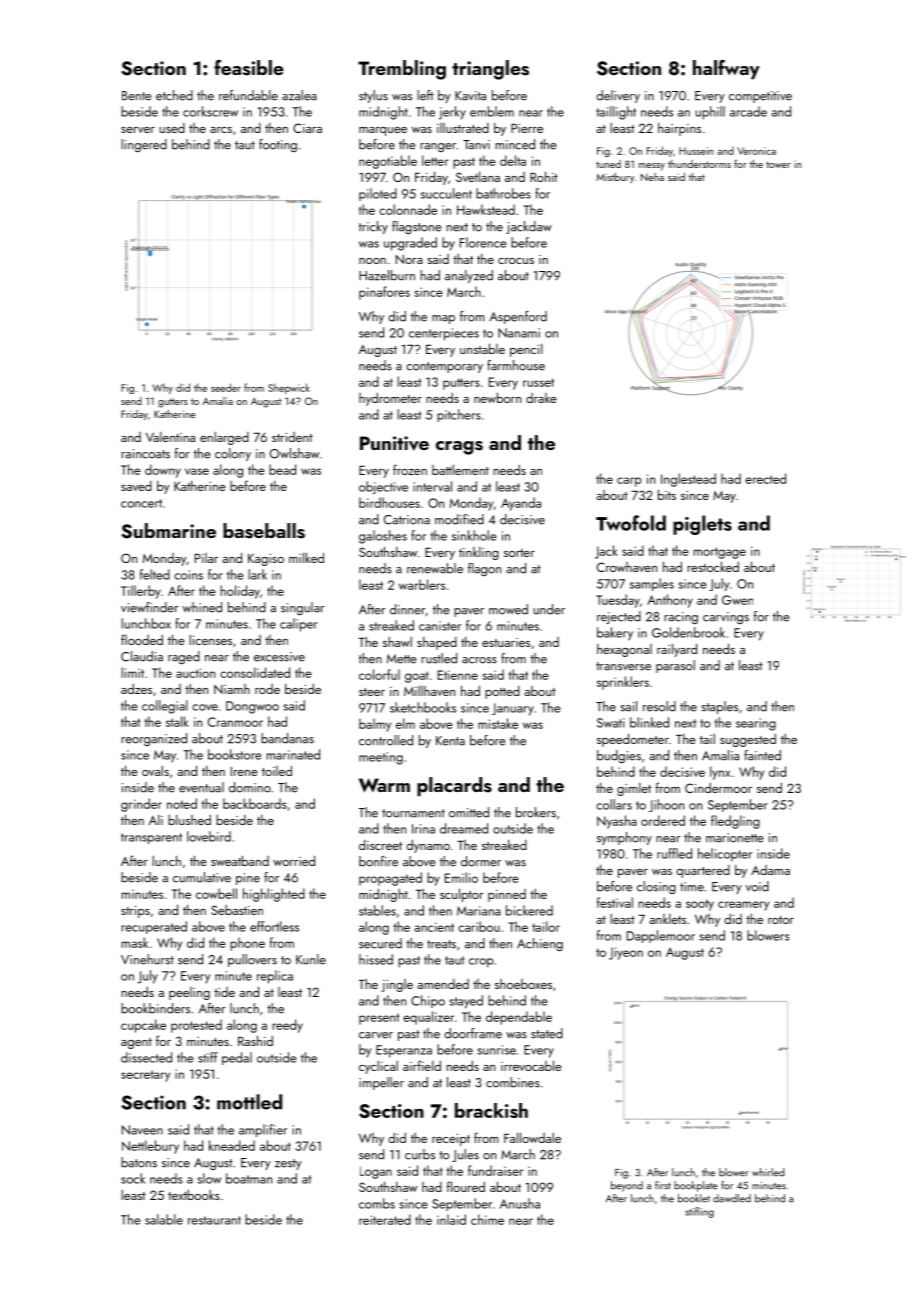  I want to click on stylus, so click(373, 96).
